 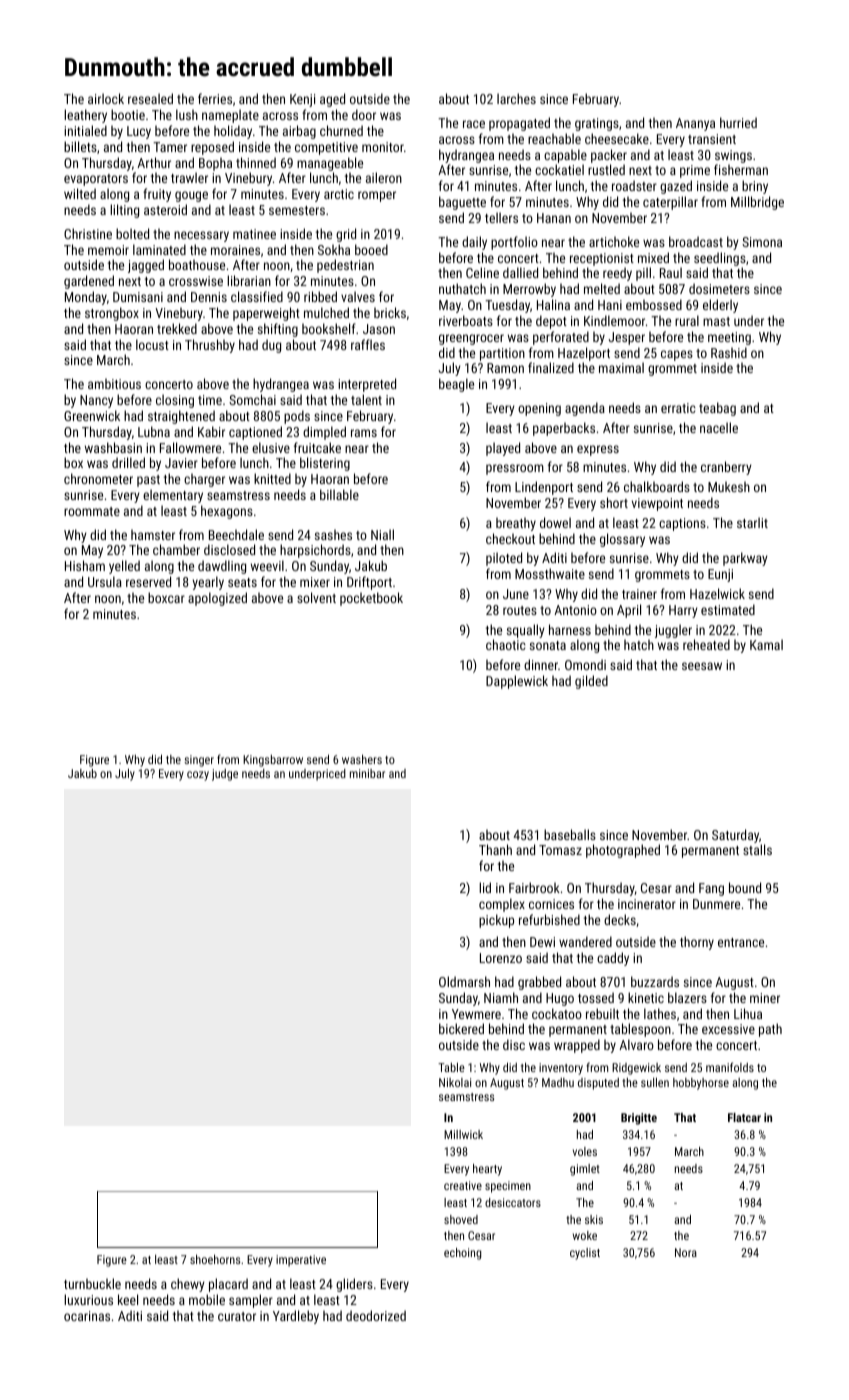 I want to click on turnbuckle, so click(x=92, y=1283).
